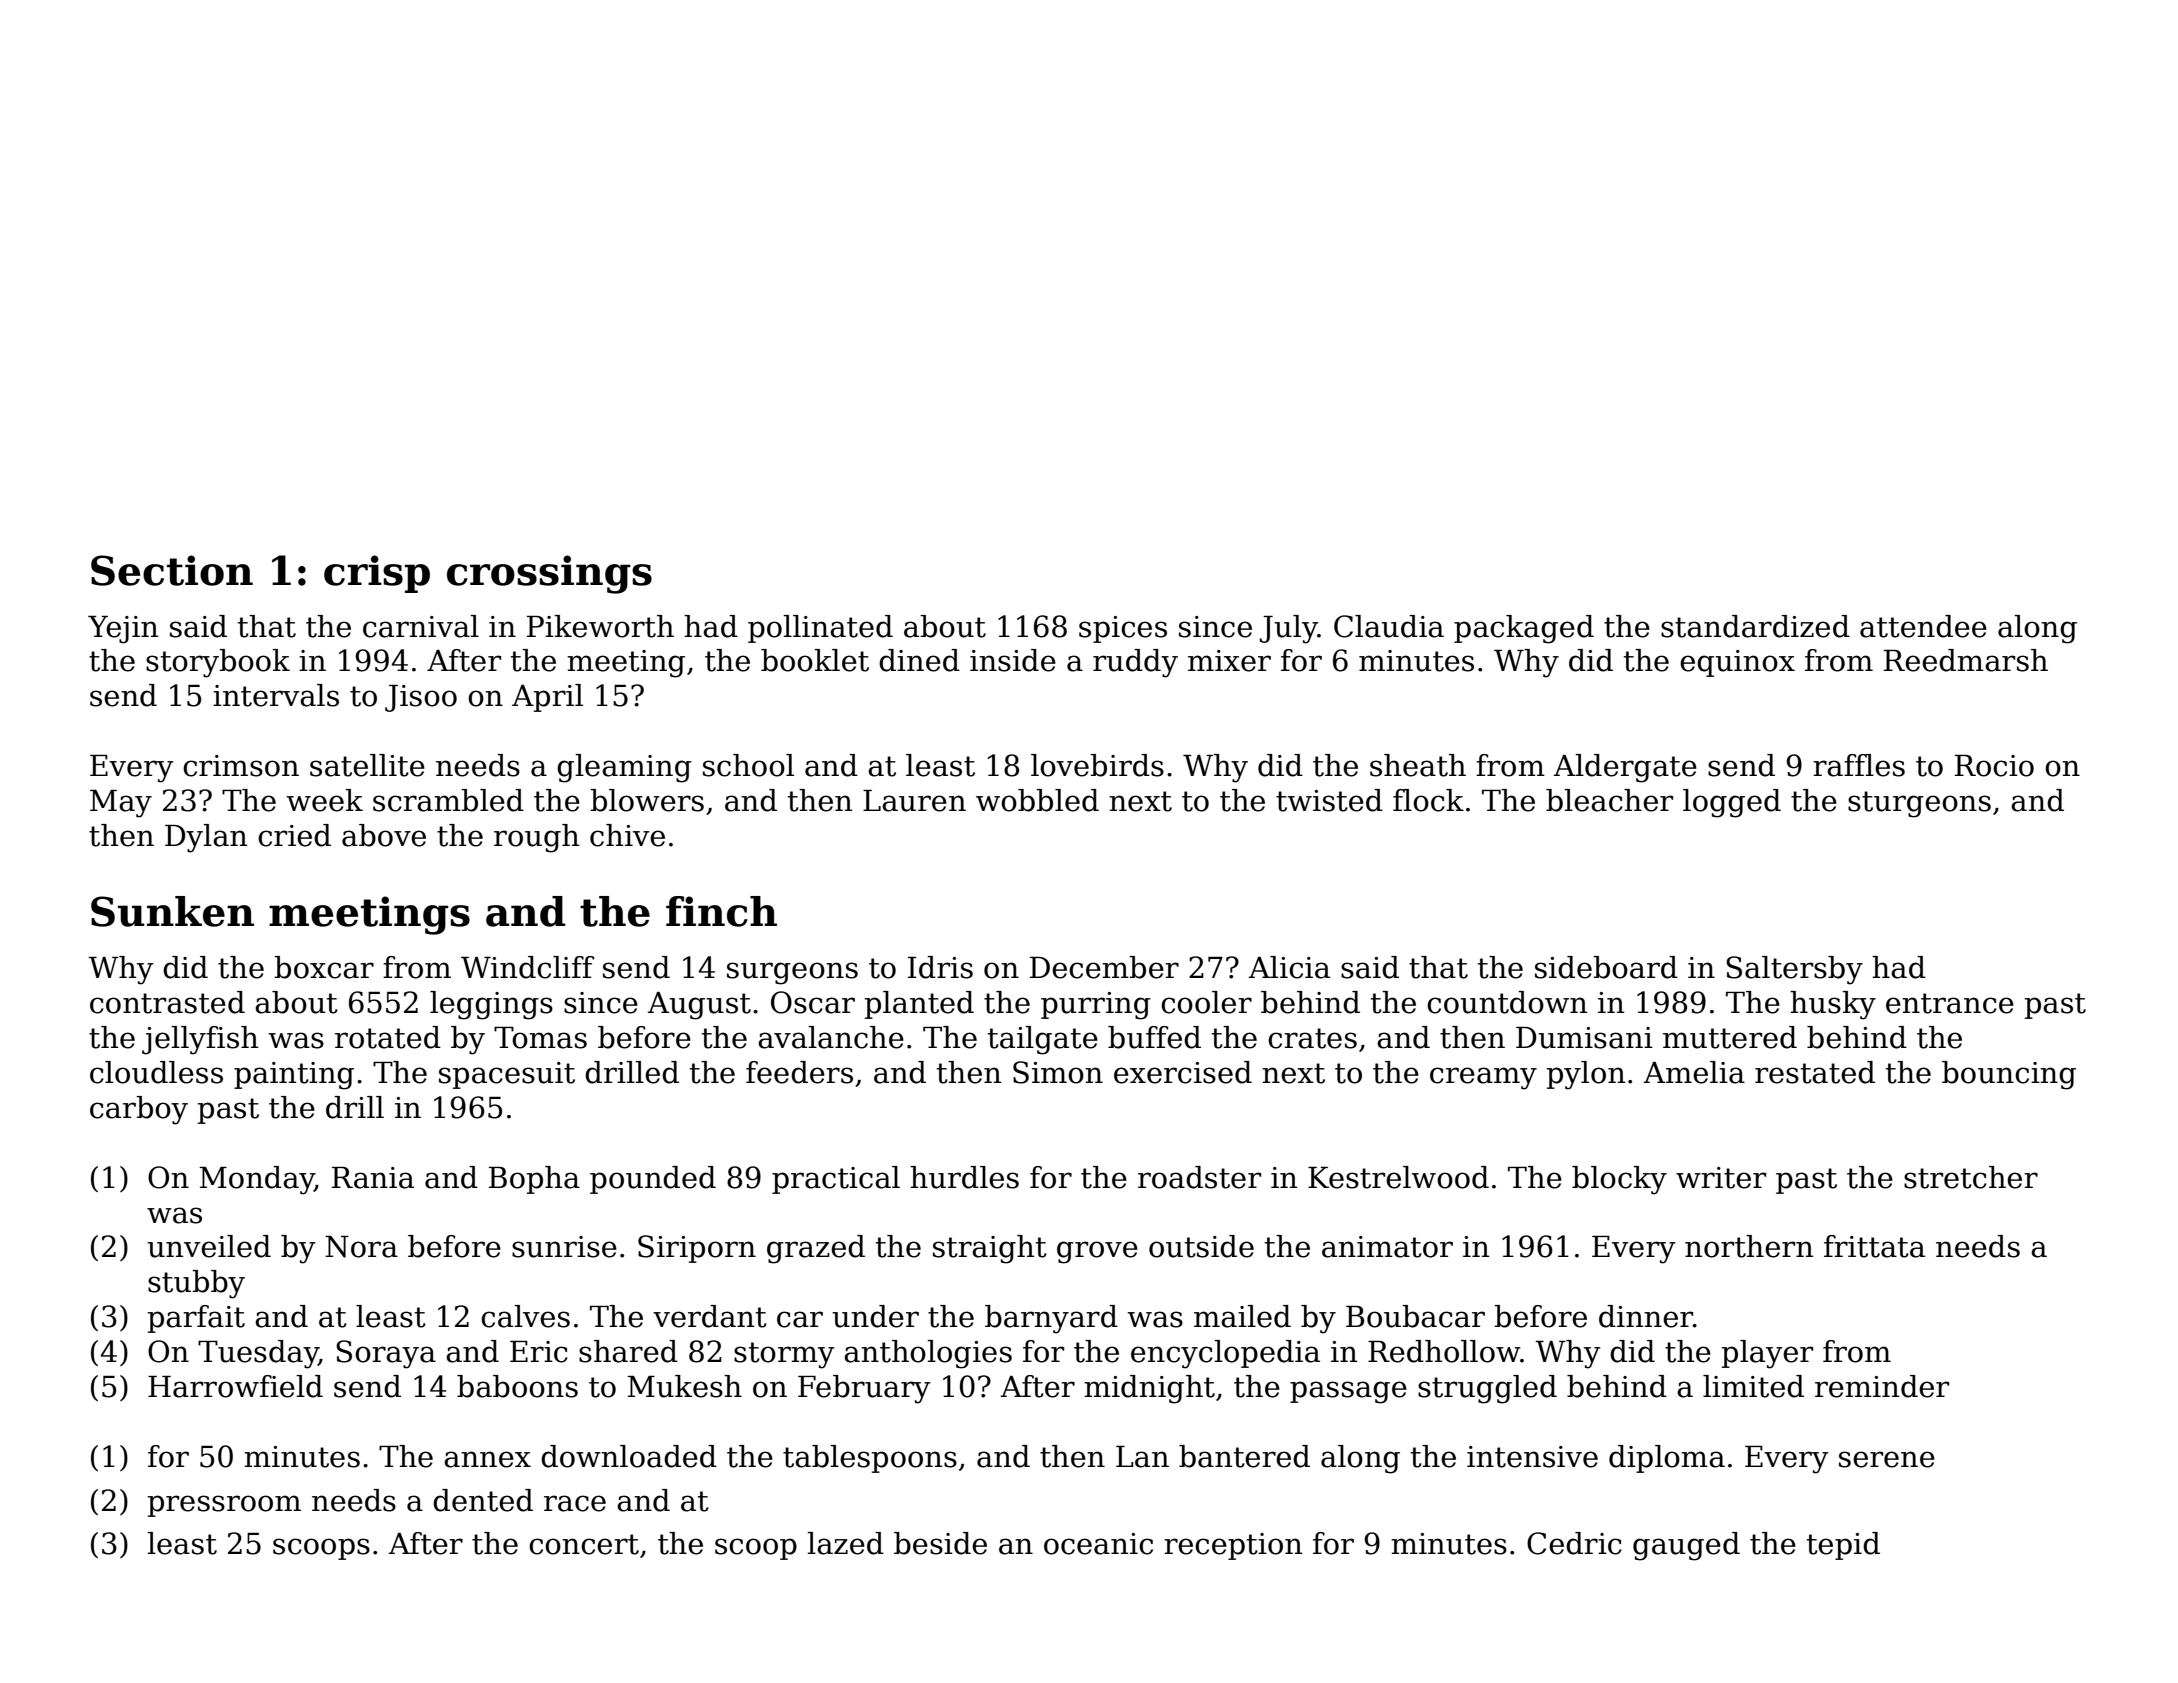 The image size is (2178, 1683). Describe the element at coordinates (1843, 1546) in the screenshot. I see `tepid` at that location.
